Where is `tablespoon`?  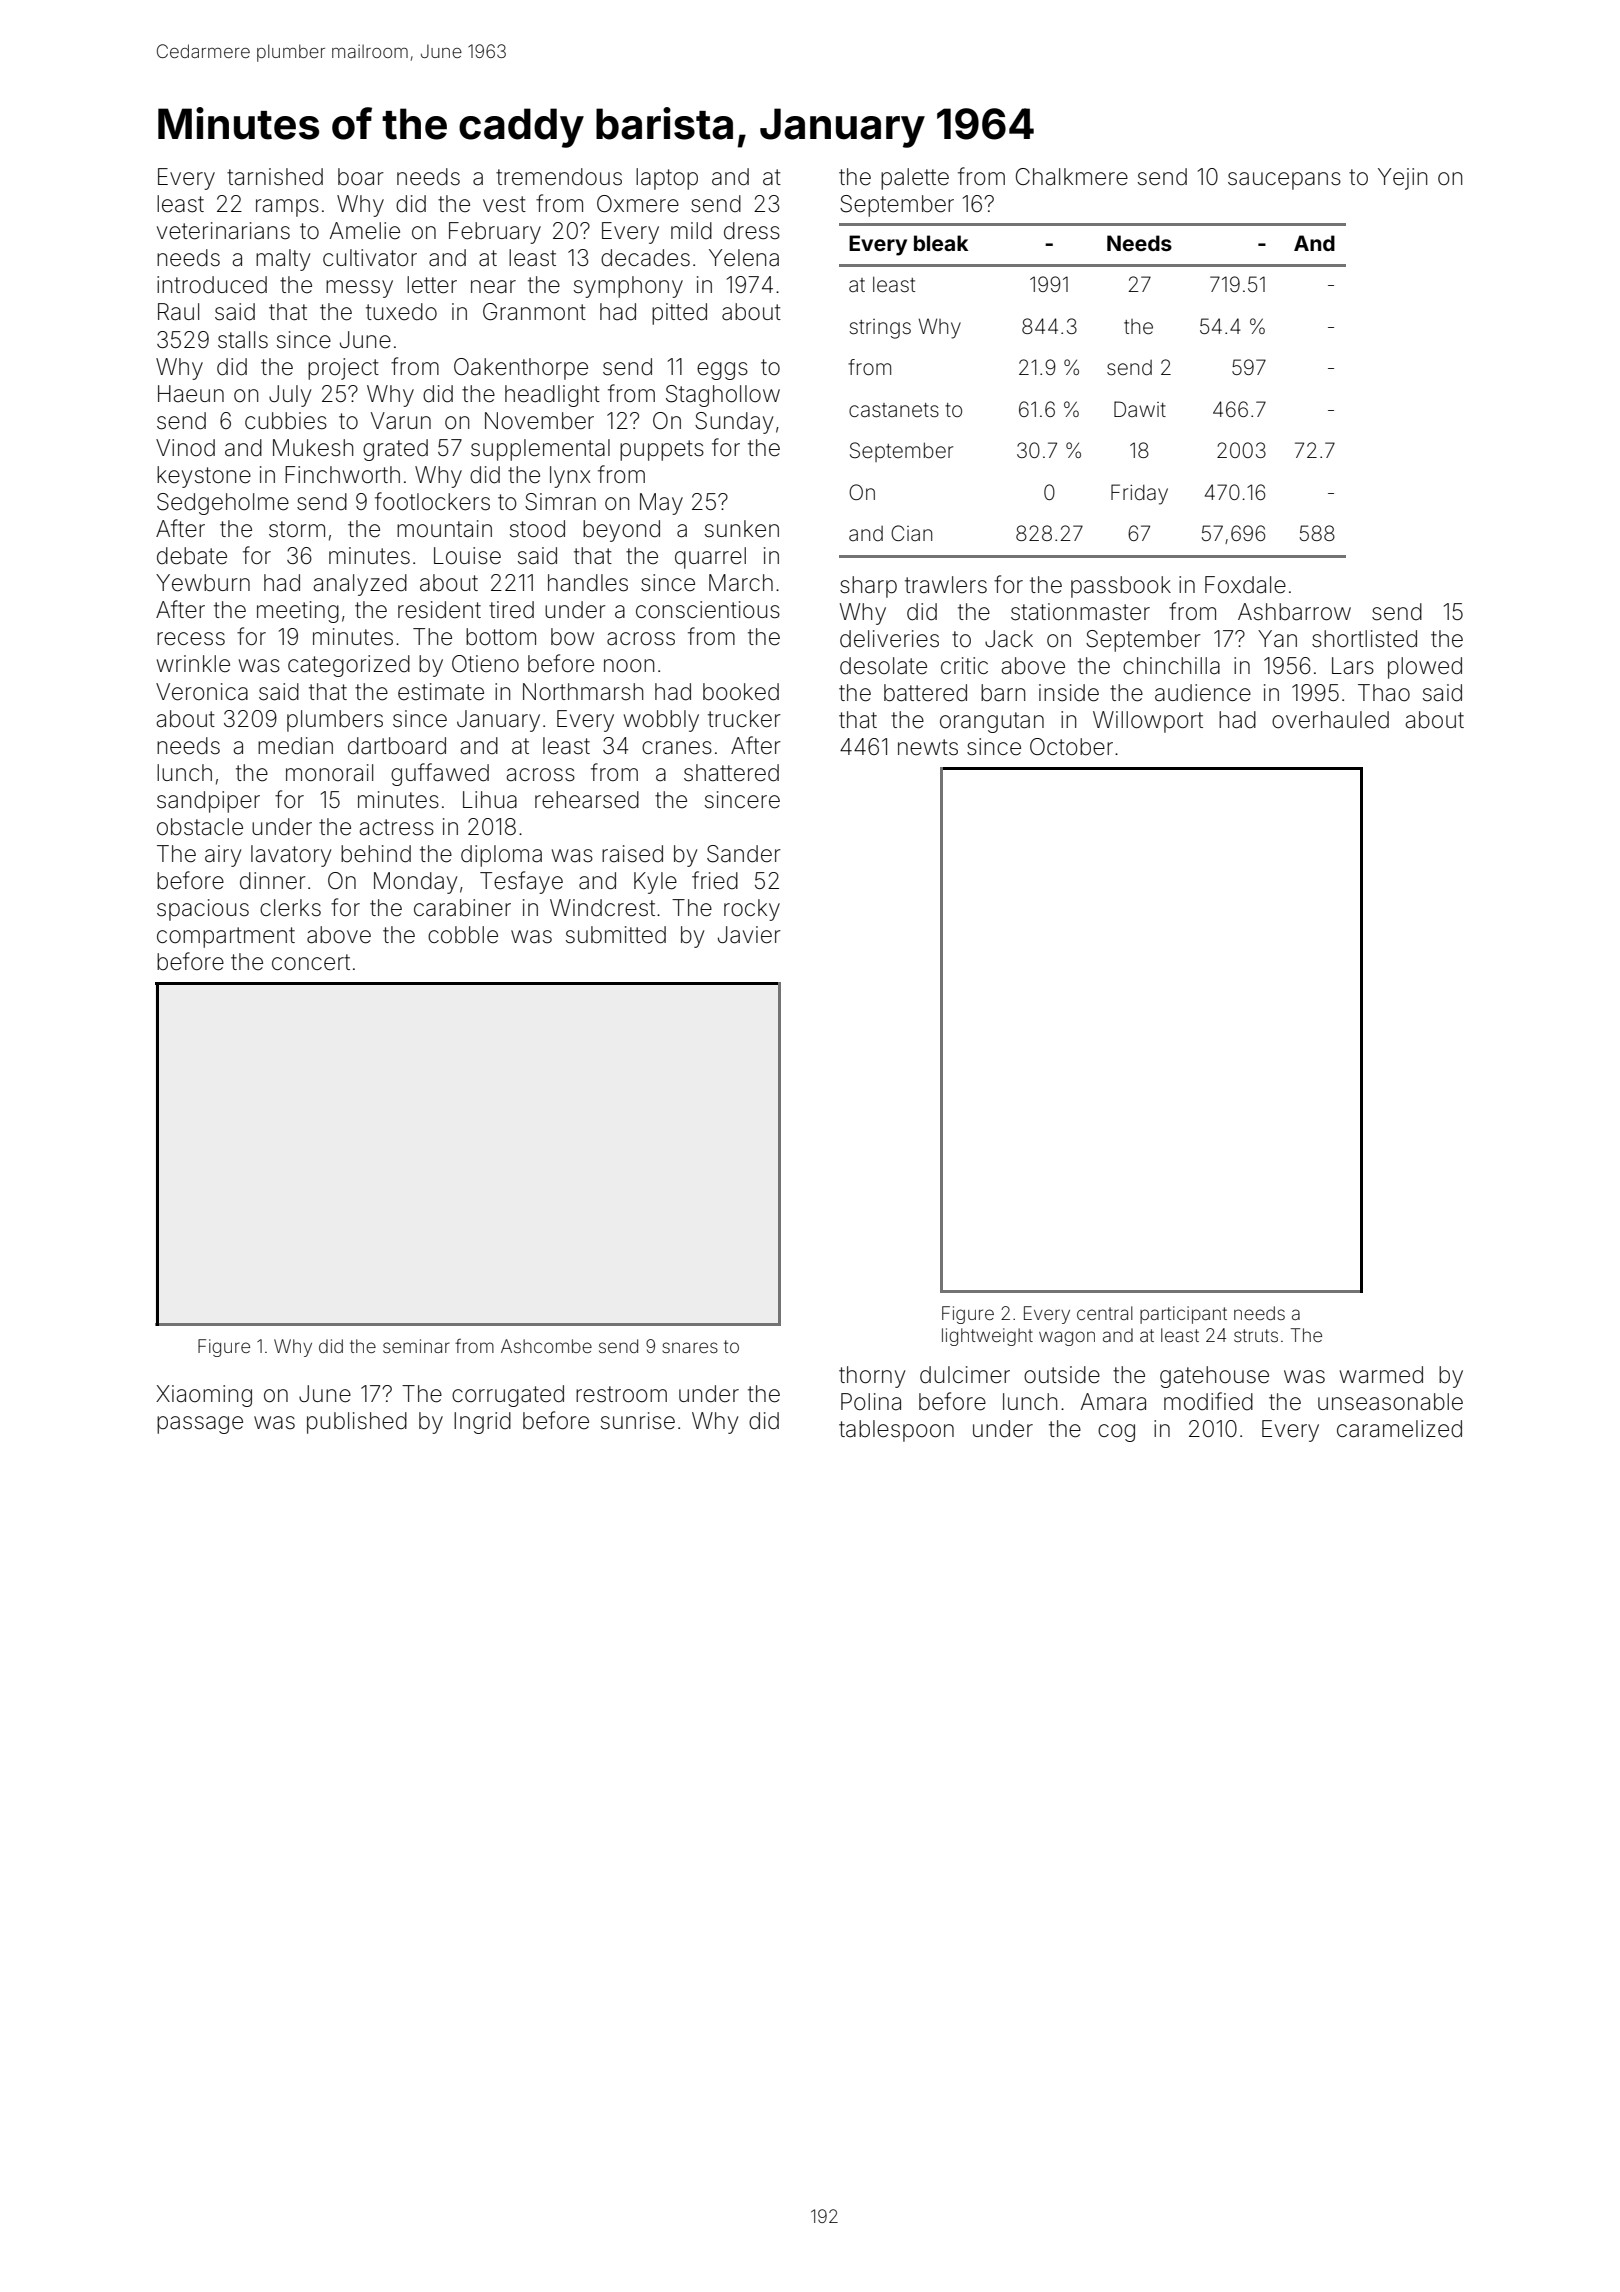
tablespoon is located at coordinates (896, 1431).
